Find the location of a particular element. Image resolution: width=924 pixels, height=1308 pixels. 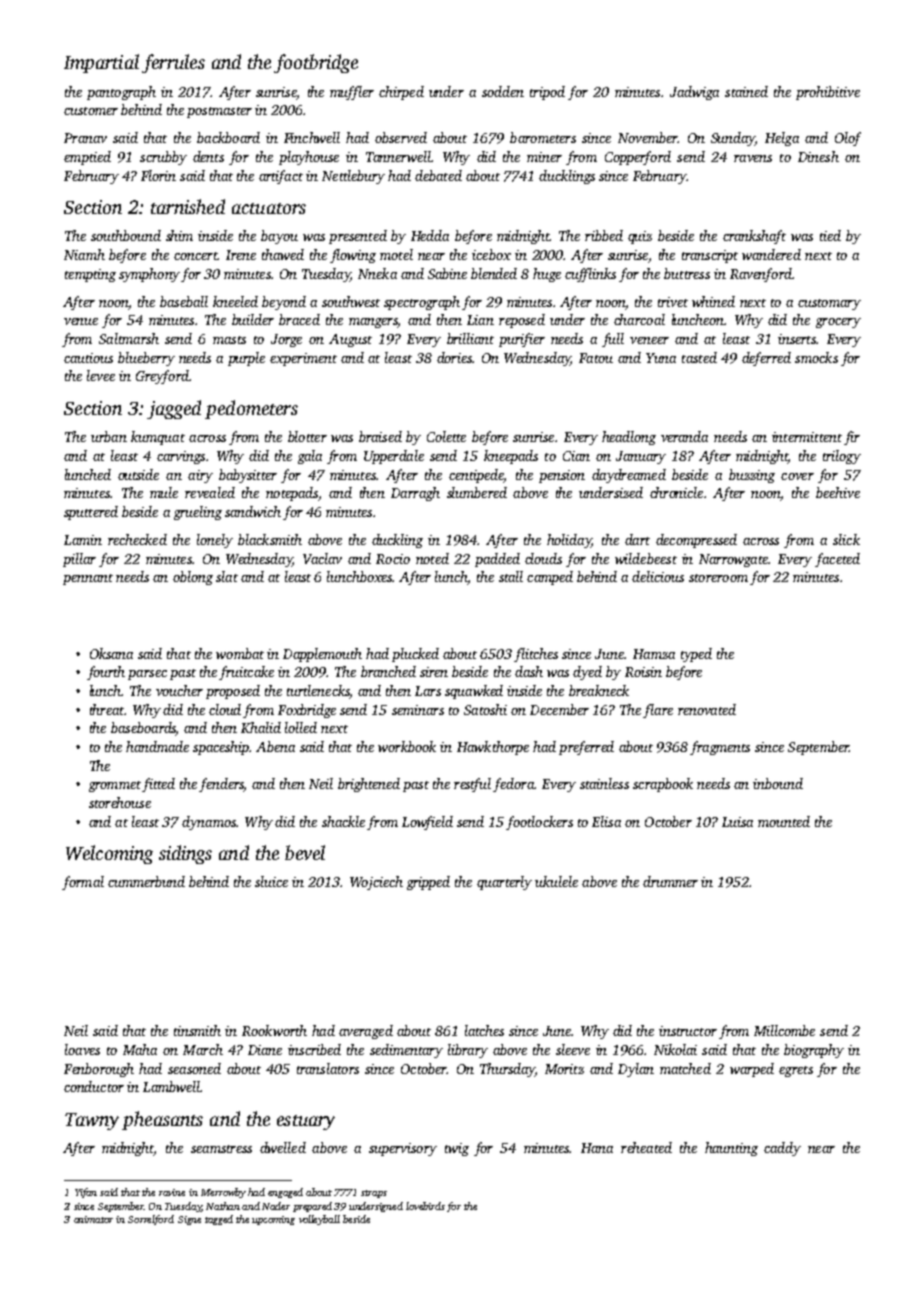

trivet is located at coordinates (673, 302).
